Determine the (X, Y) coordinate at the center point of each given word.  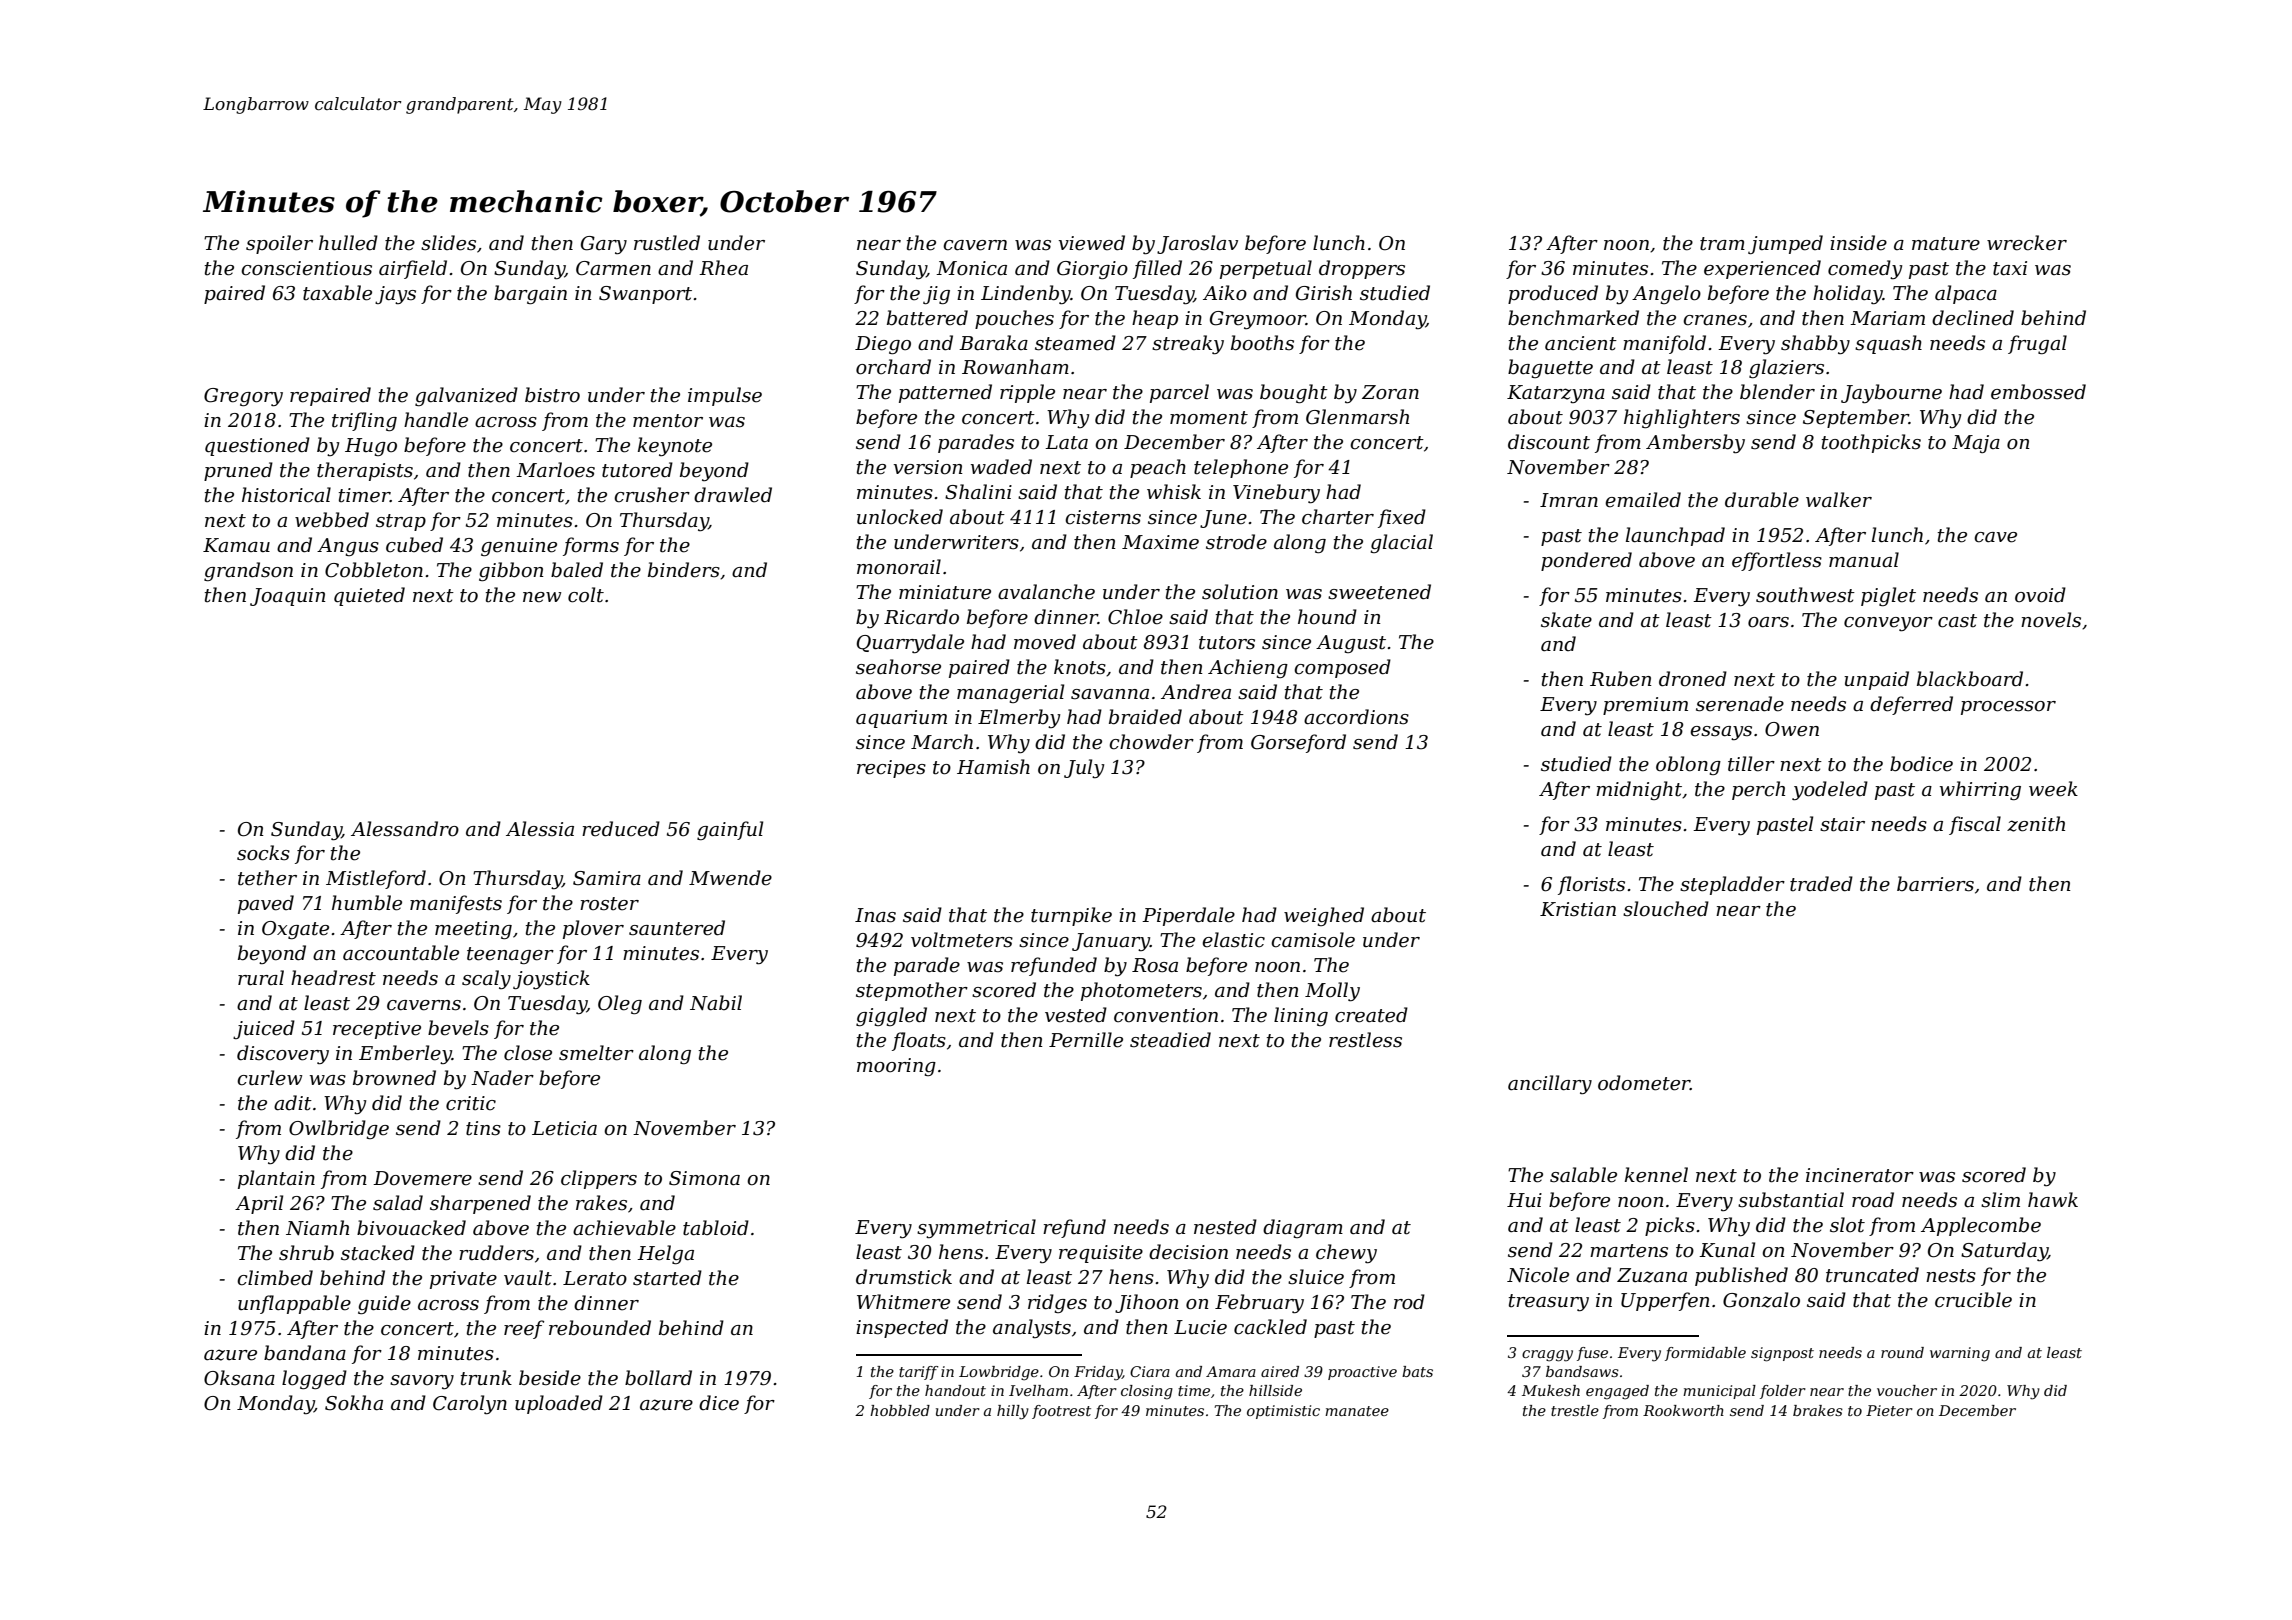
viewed (1092, 243)
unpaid (1876, 680)
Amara (1231, 1371)
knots (1080, 667)
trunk (486, 1378)
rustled (667, 243)
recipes (891, 769)
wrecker (2027, 243)
